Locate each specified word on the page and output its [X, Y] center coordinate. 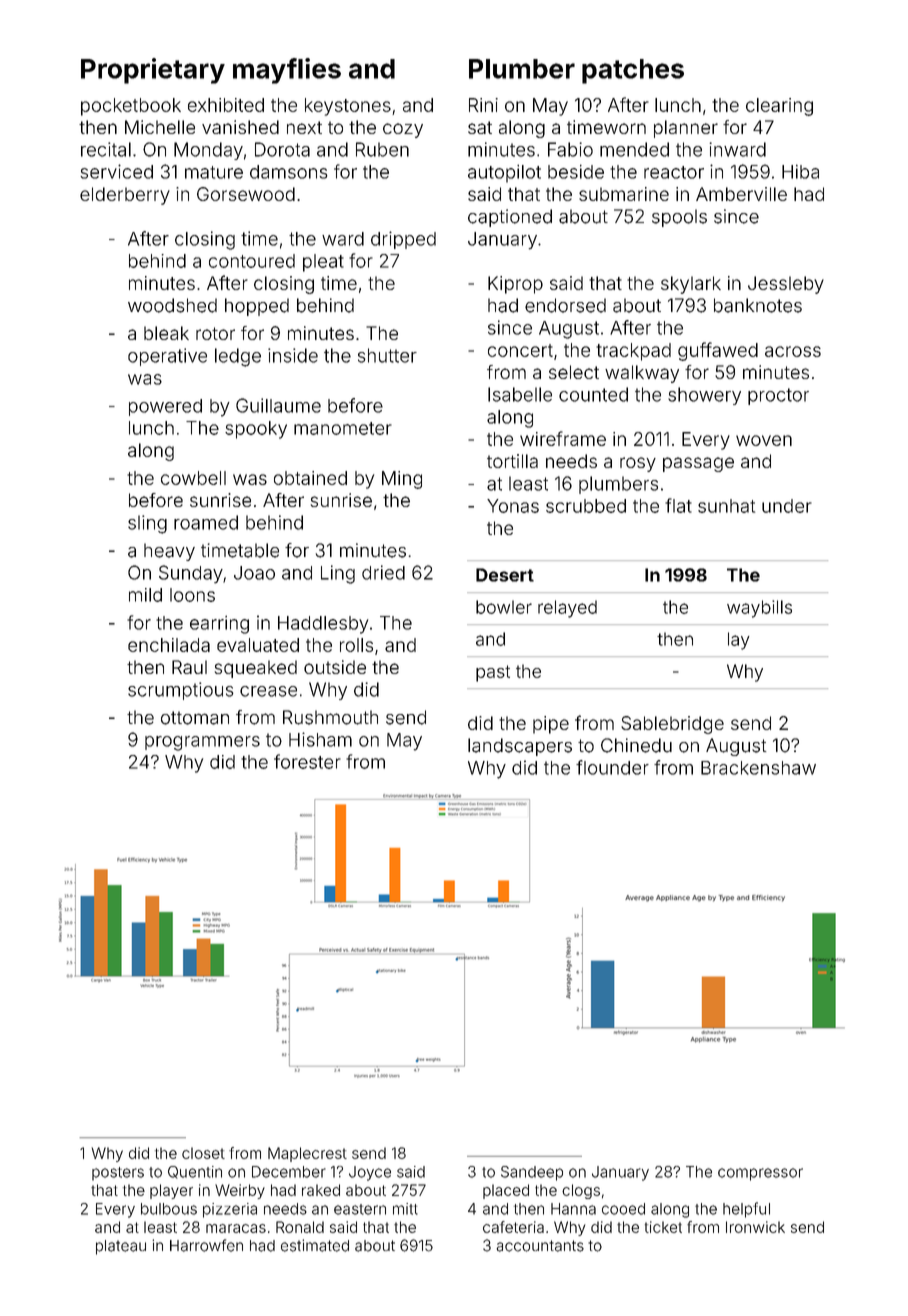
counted [593, 394]
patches [633, 71]
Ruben [382, 149]
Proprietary [153, 71]
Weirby [240, 1191]
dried [383, 572]
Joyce [370, 1173]
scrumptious [181, 691]
